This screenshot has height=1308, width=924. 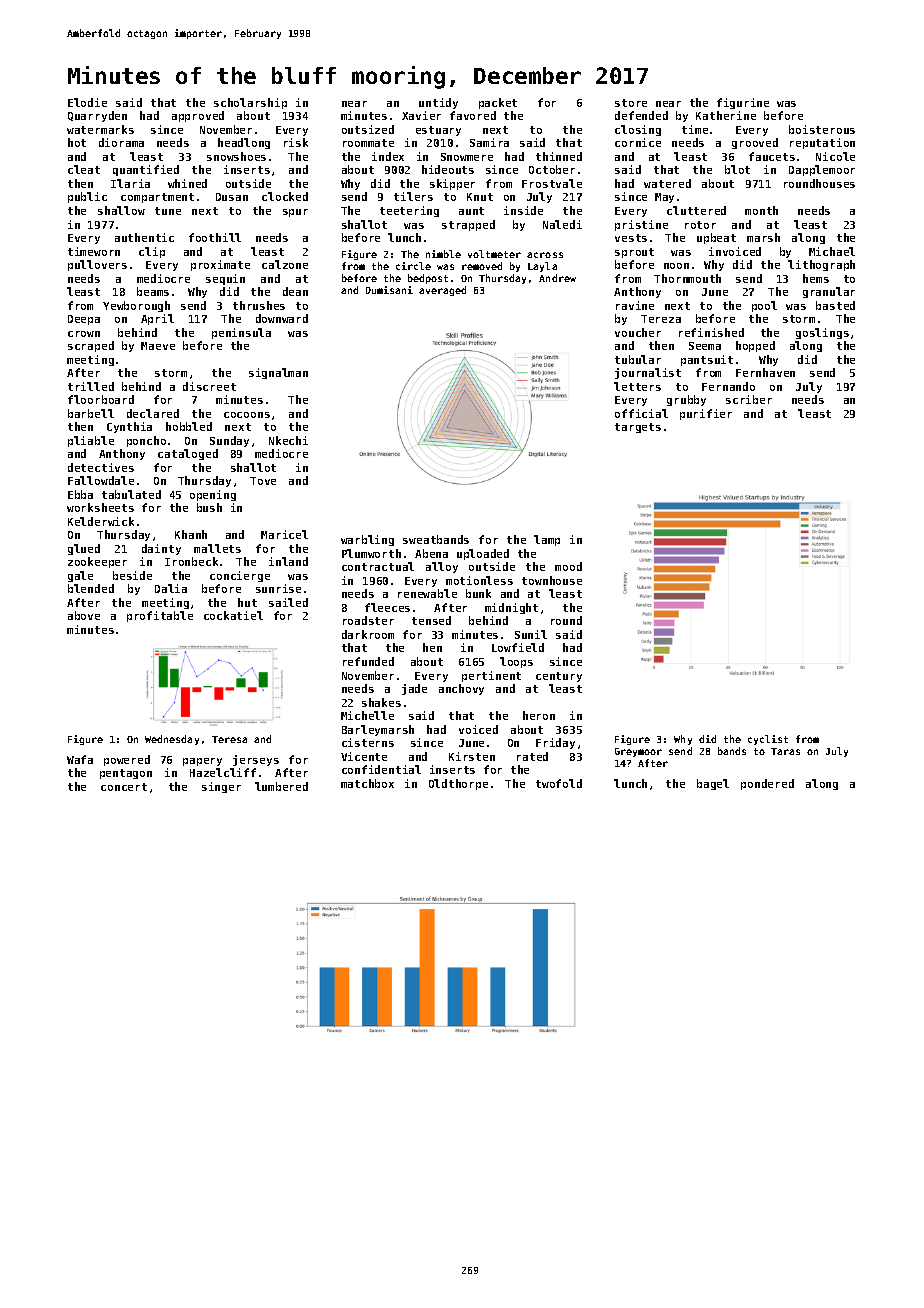 I want to click on scriber, so click(x=749, y=399).
